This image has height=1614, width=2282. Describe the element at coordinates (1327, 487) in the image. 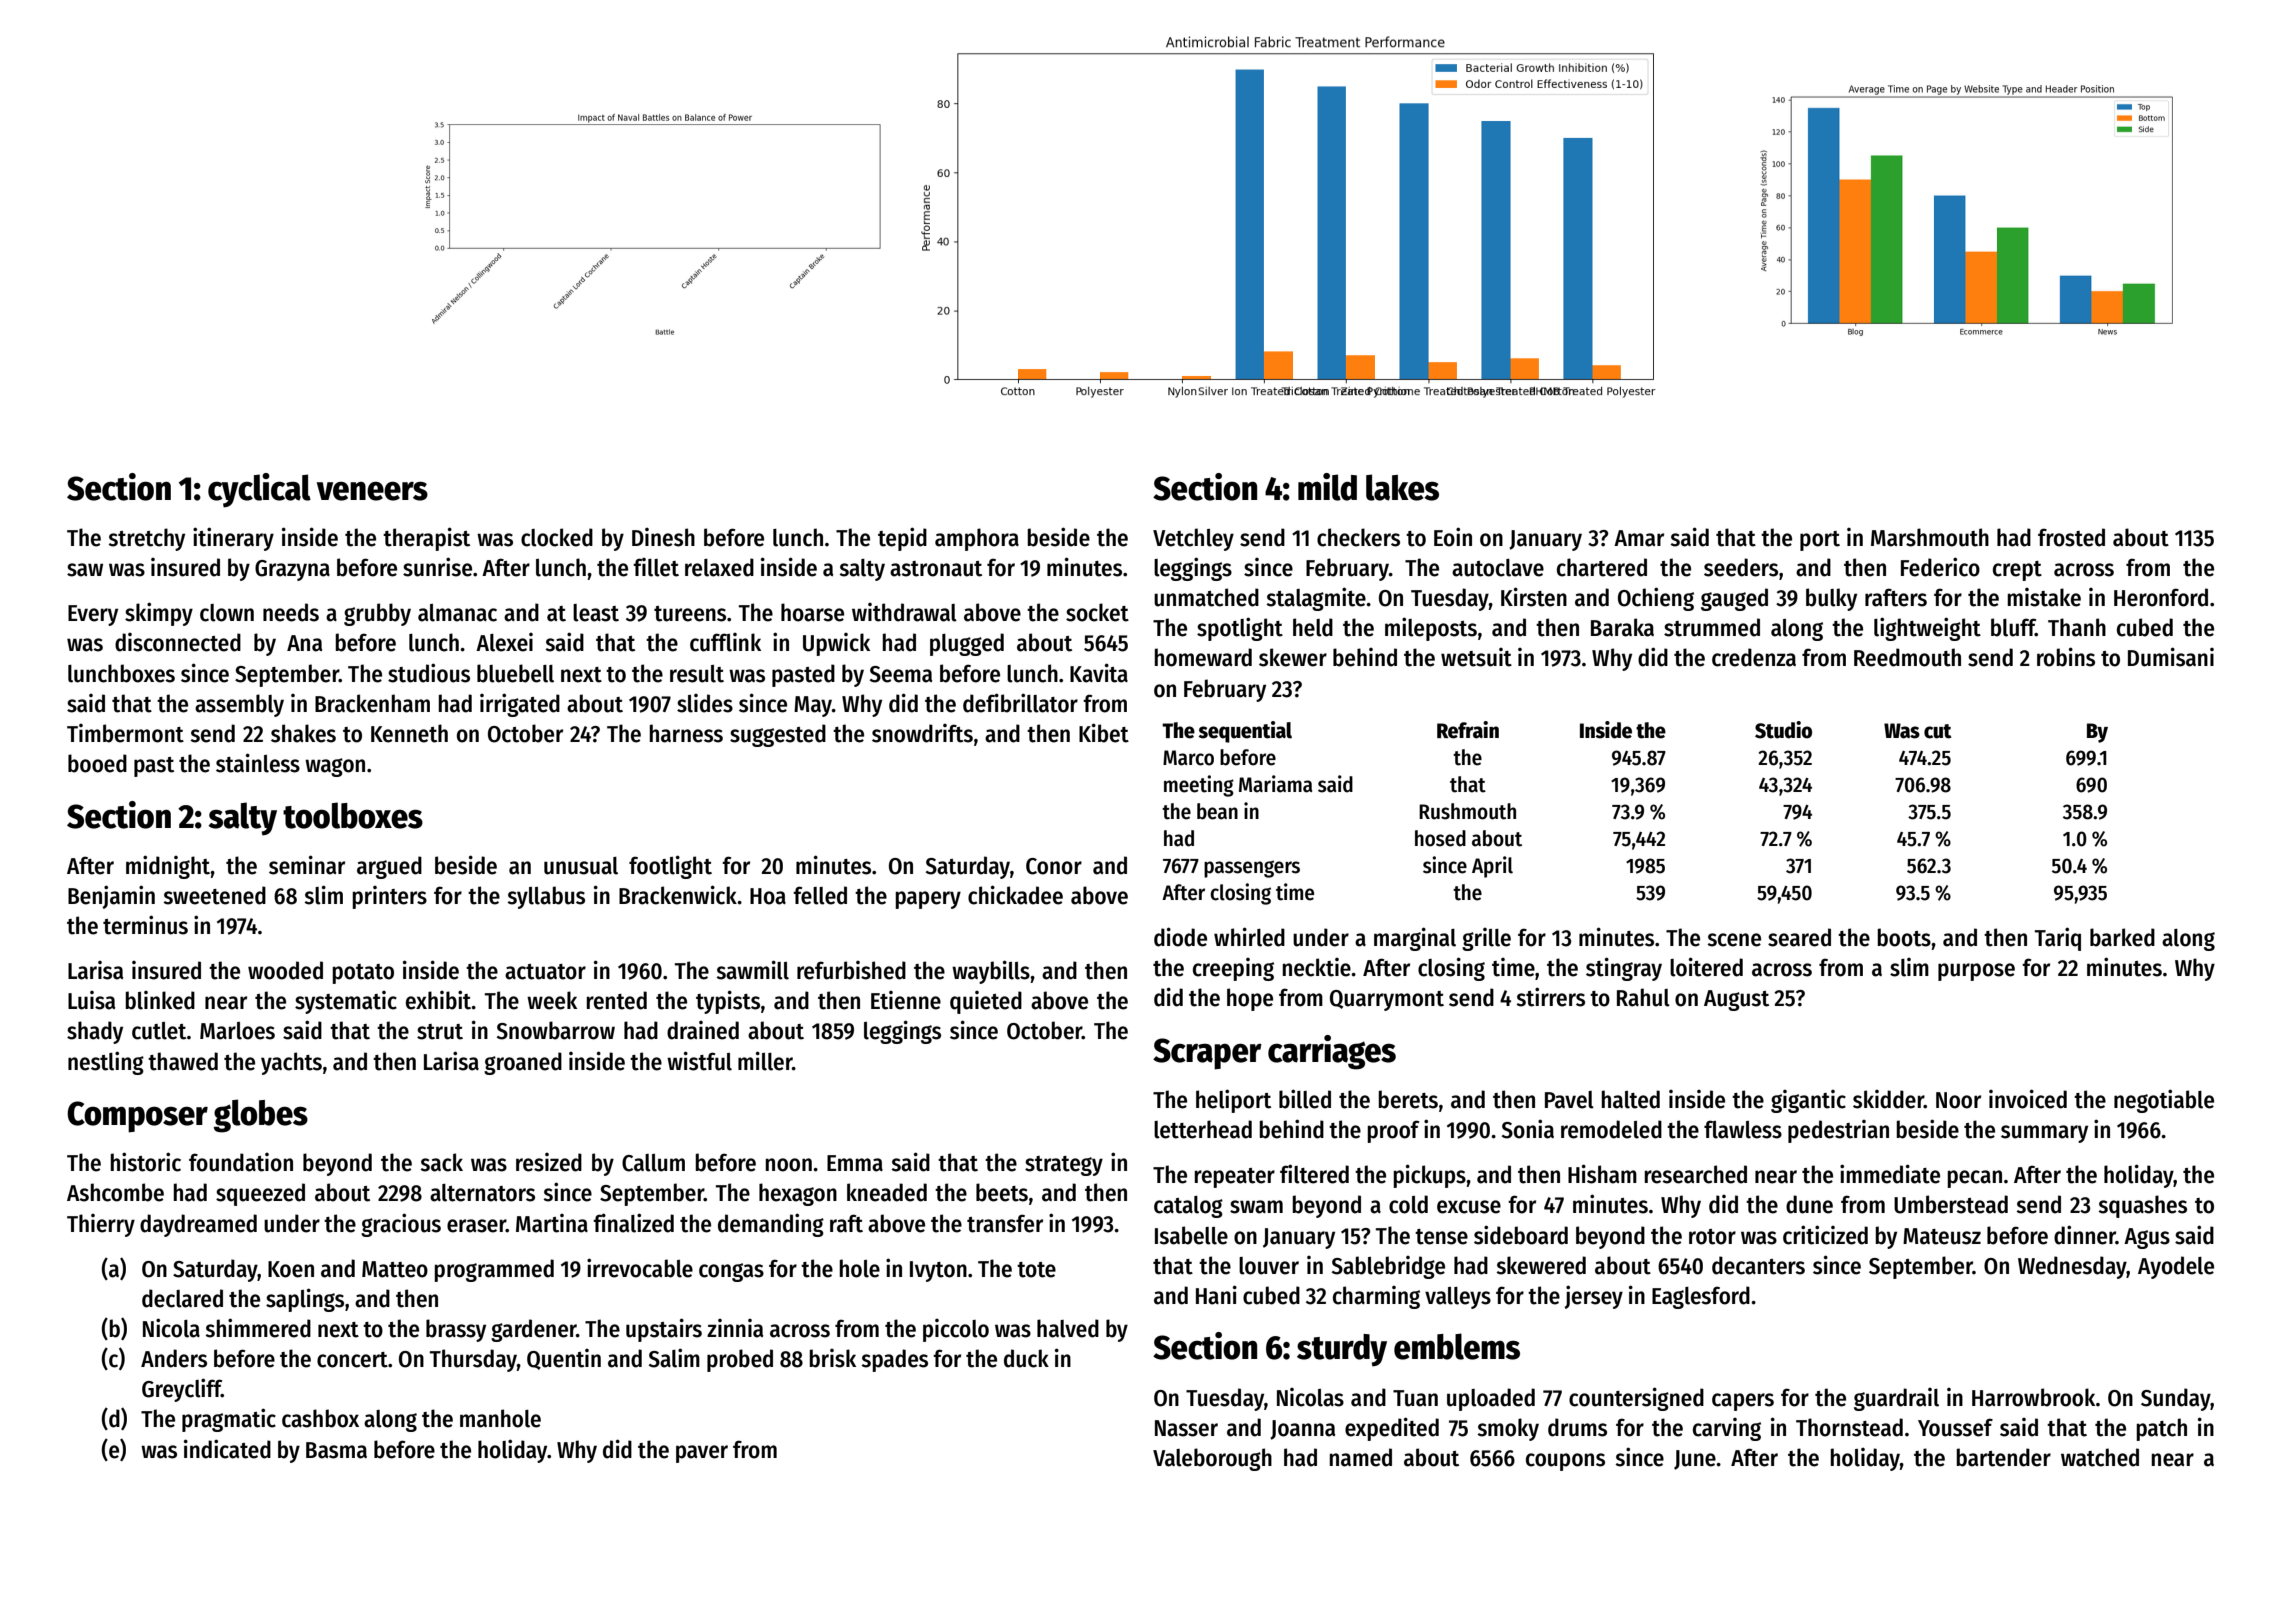

I see `mild` at that location.
